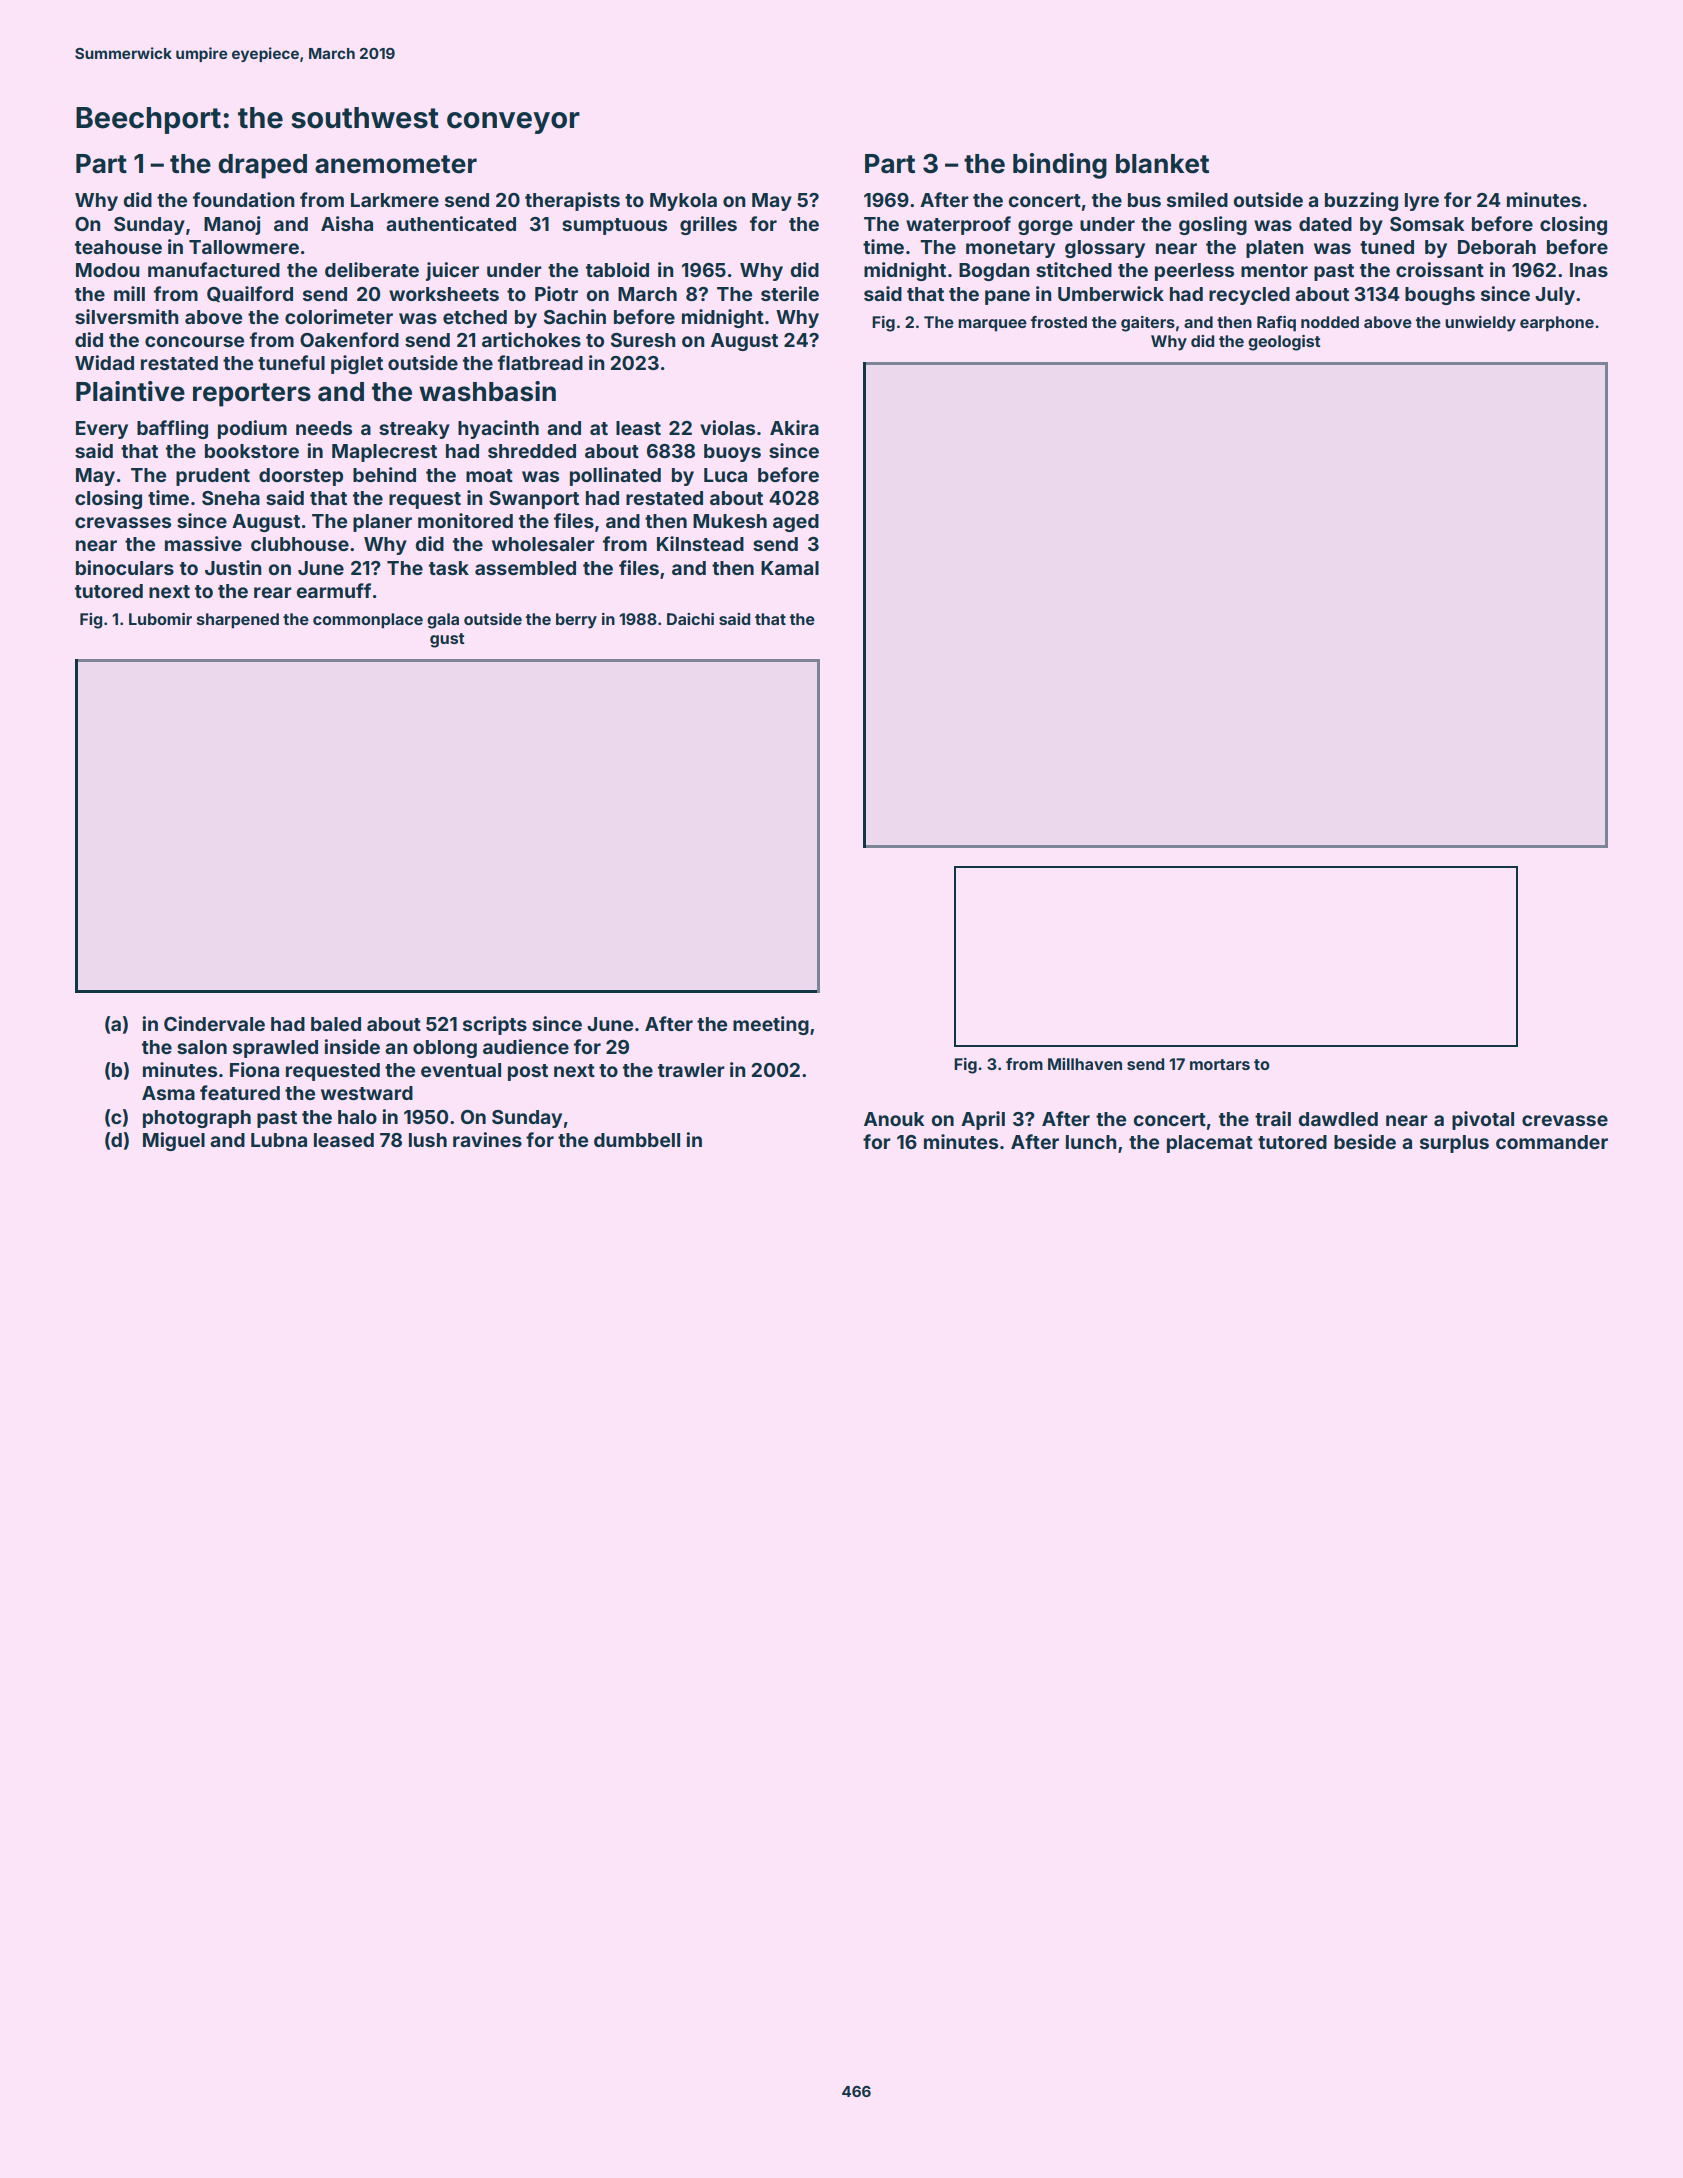 This image has width=1683, height=2178. What do you see at coordinates (790, 568) in the image?
I see `Kamal` at bounding box center [790, 568].
